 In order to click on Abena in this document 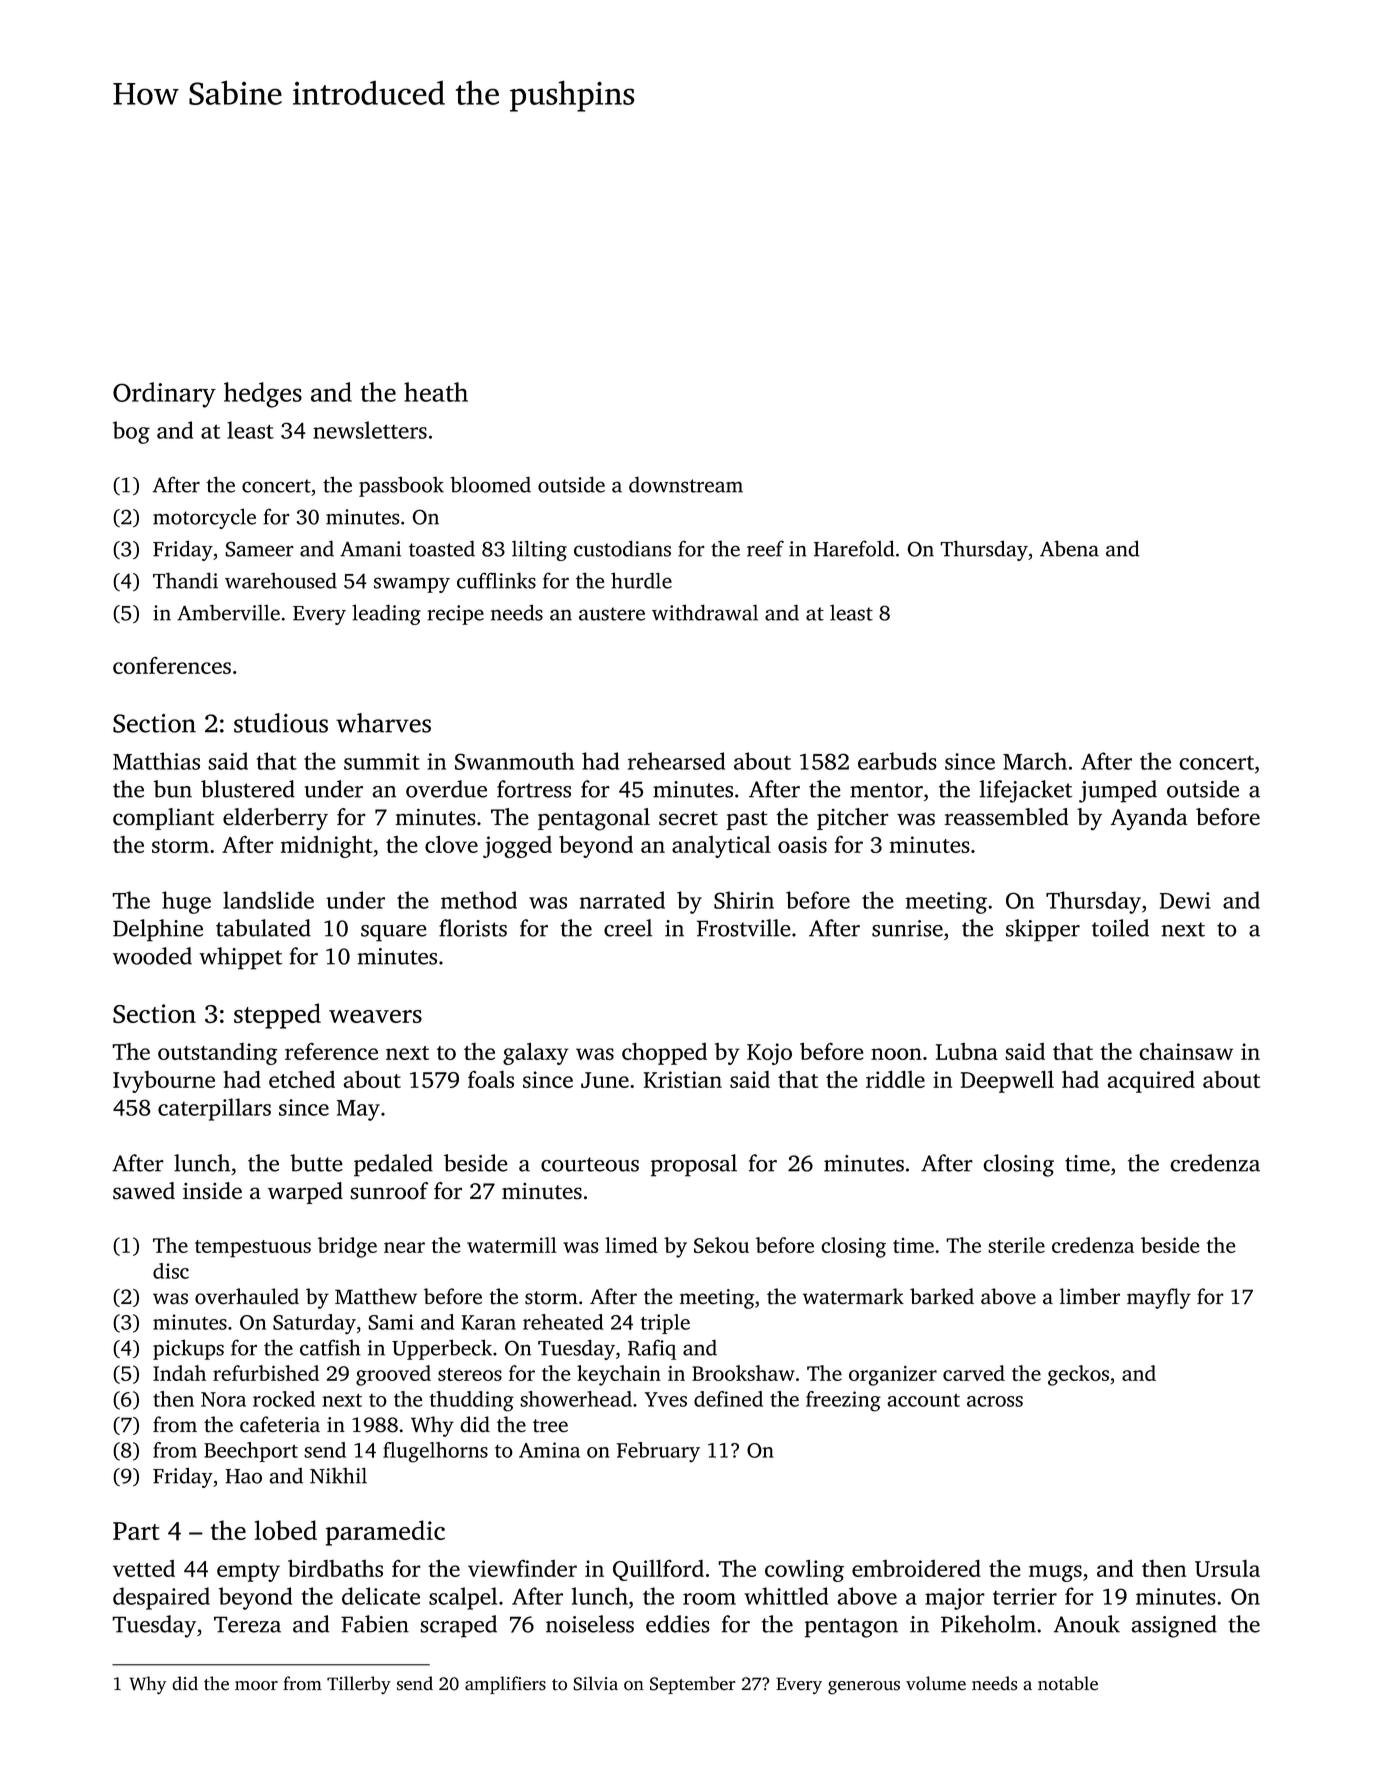, I will do `click(1069, 548)`.
